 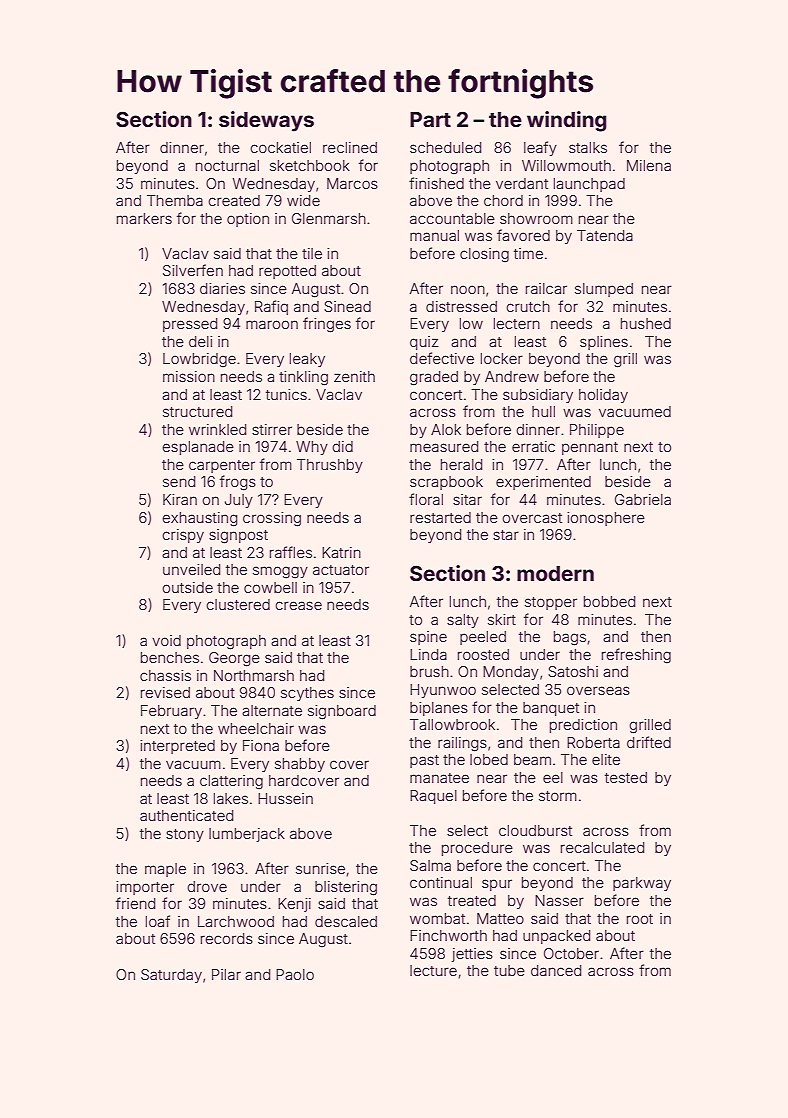 I want to click on lakes, so click(x=231, y=798).
